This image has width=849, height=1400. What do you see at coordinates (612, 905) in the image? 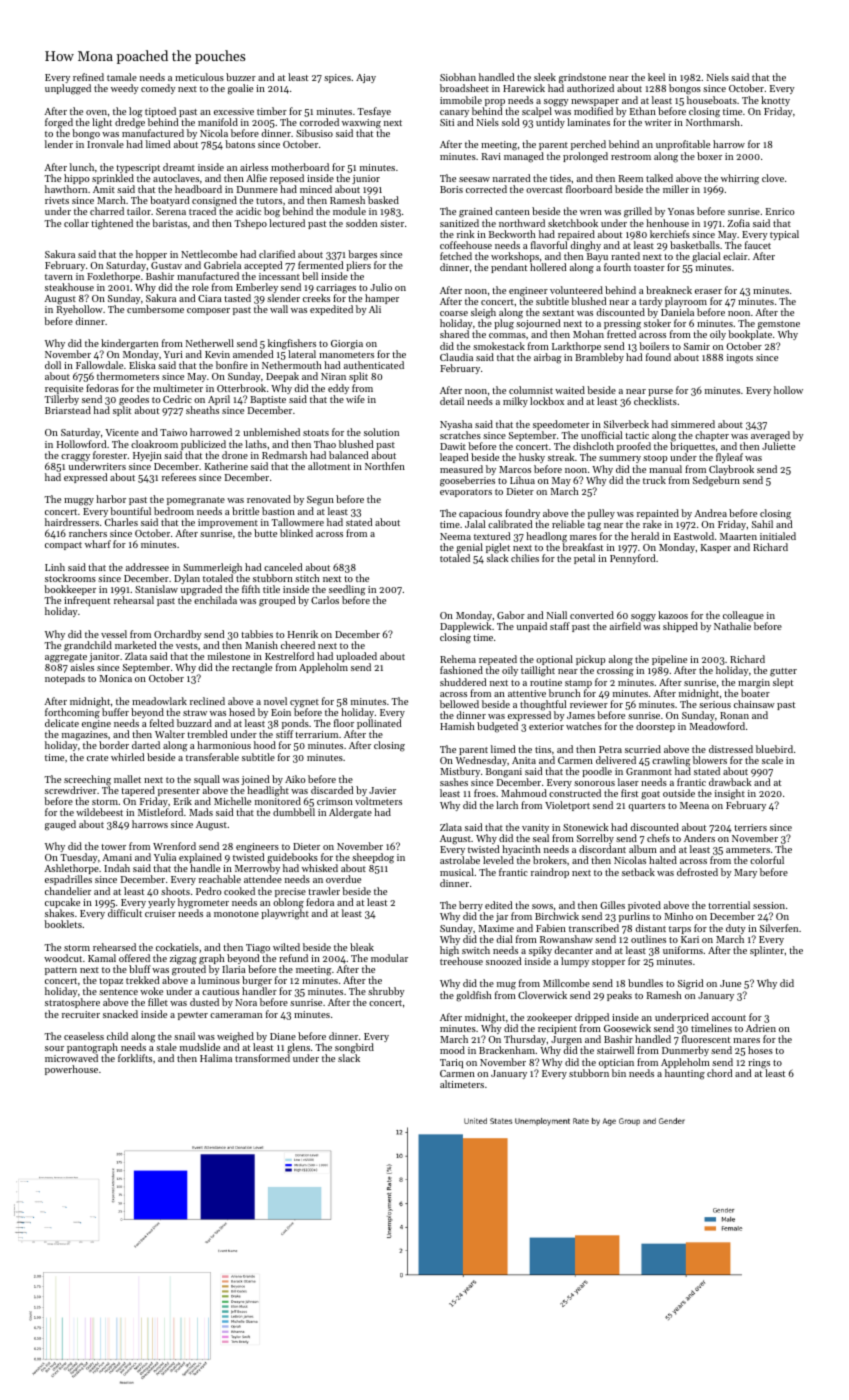
I see `Gilles` at bounding box center [612, 905].
